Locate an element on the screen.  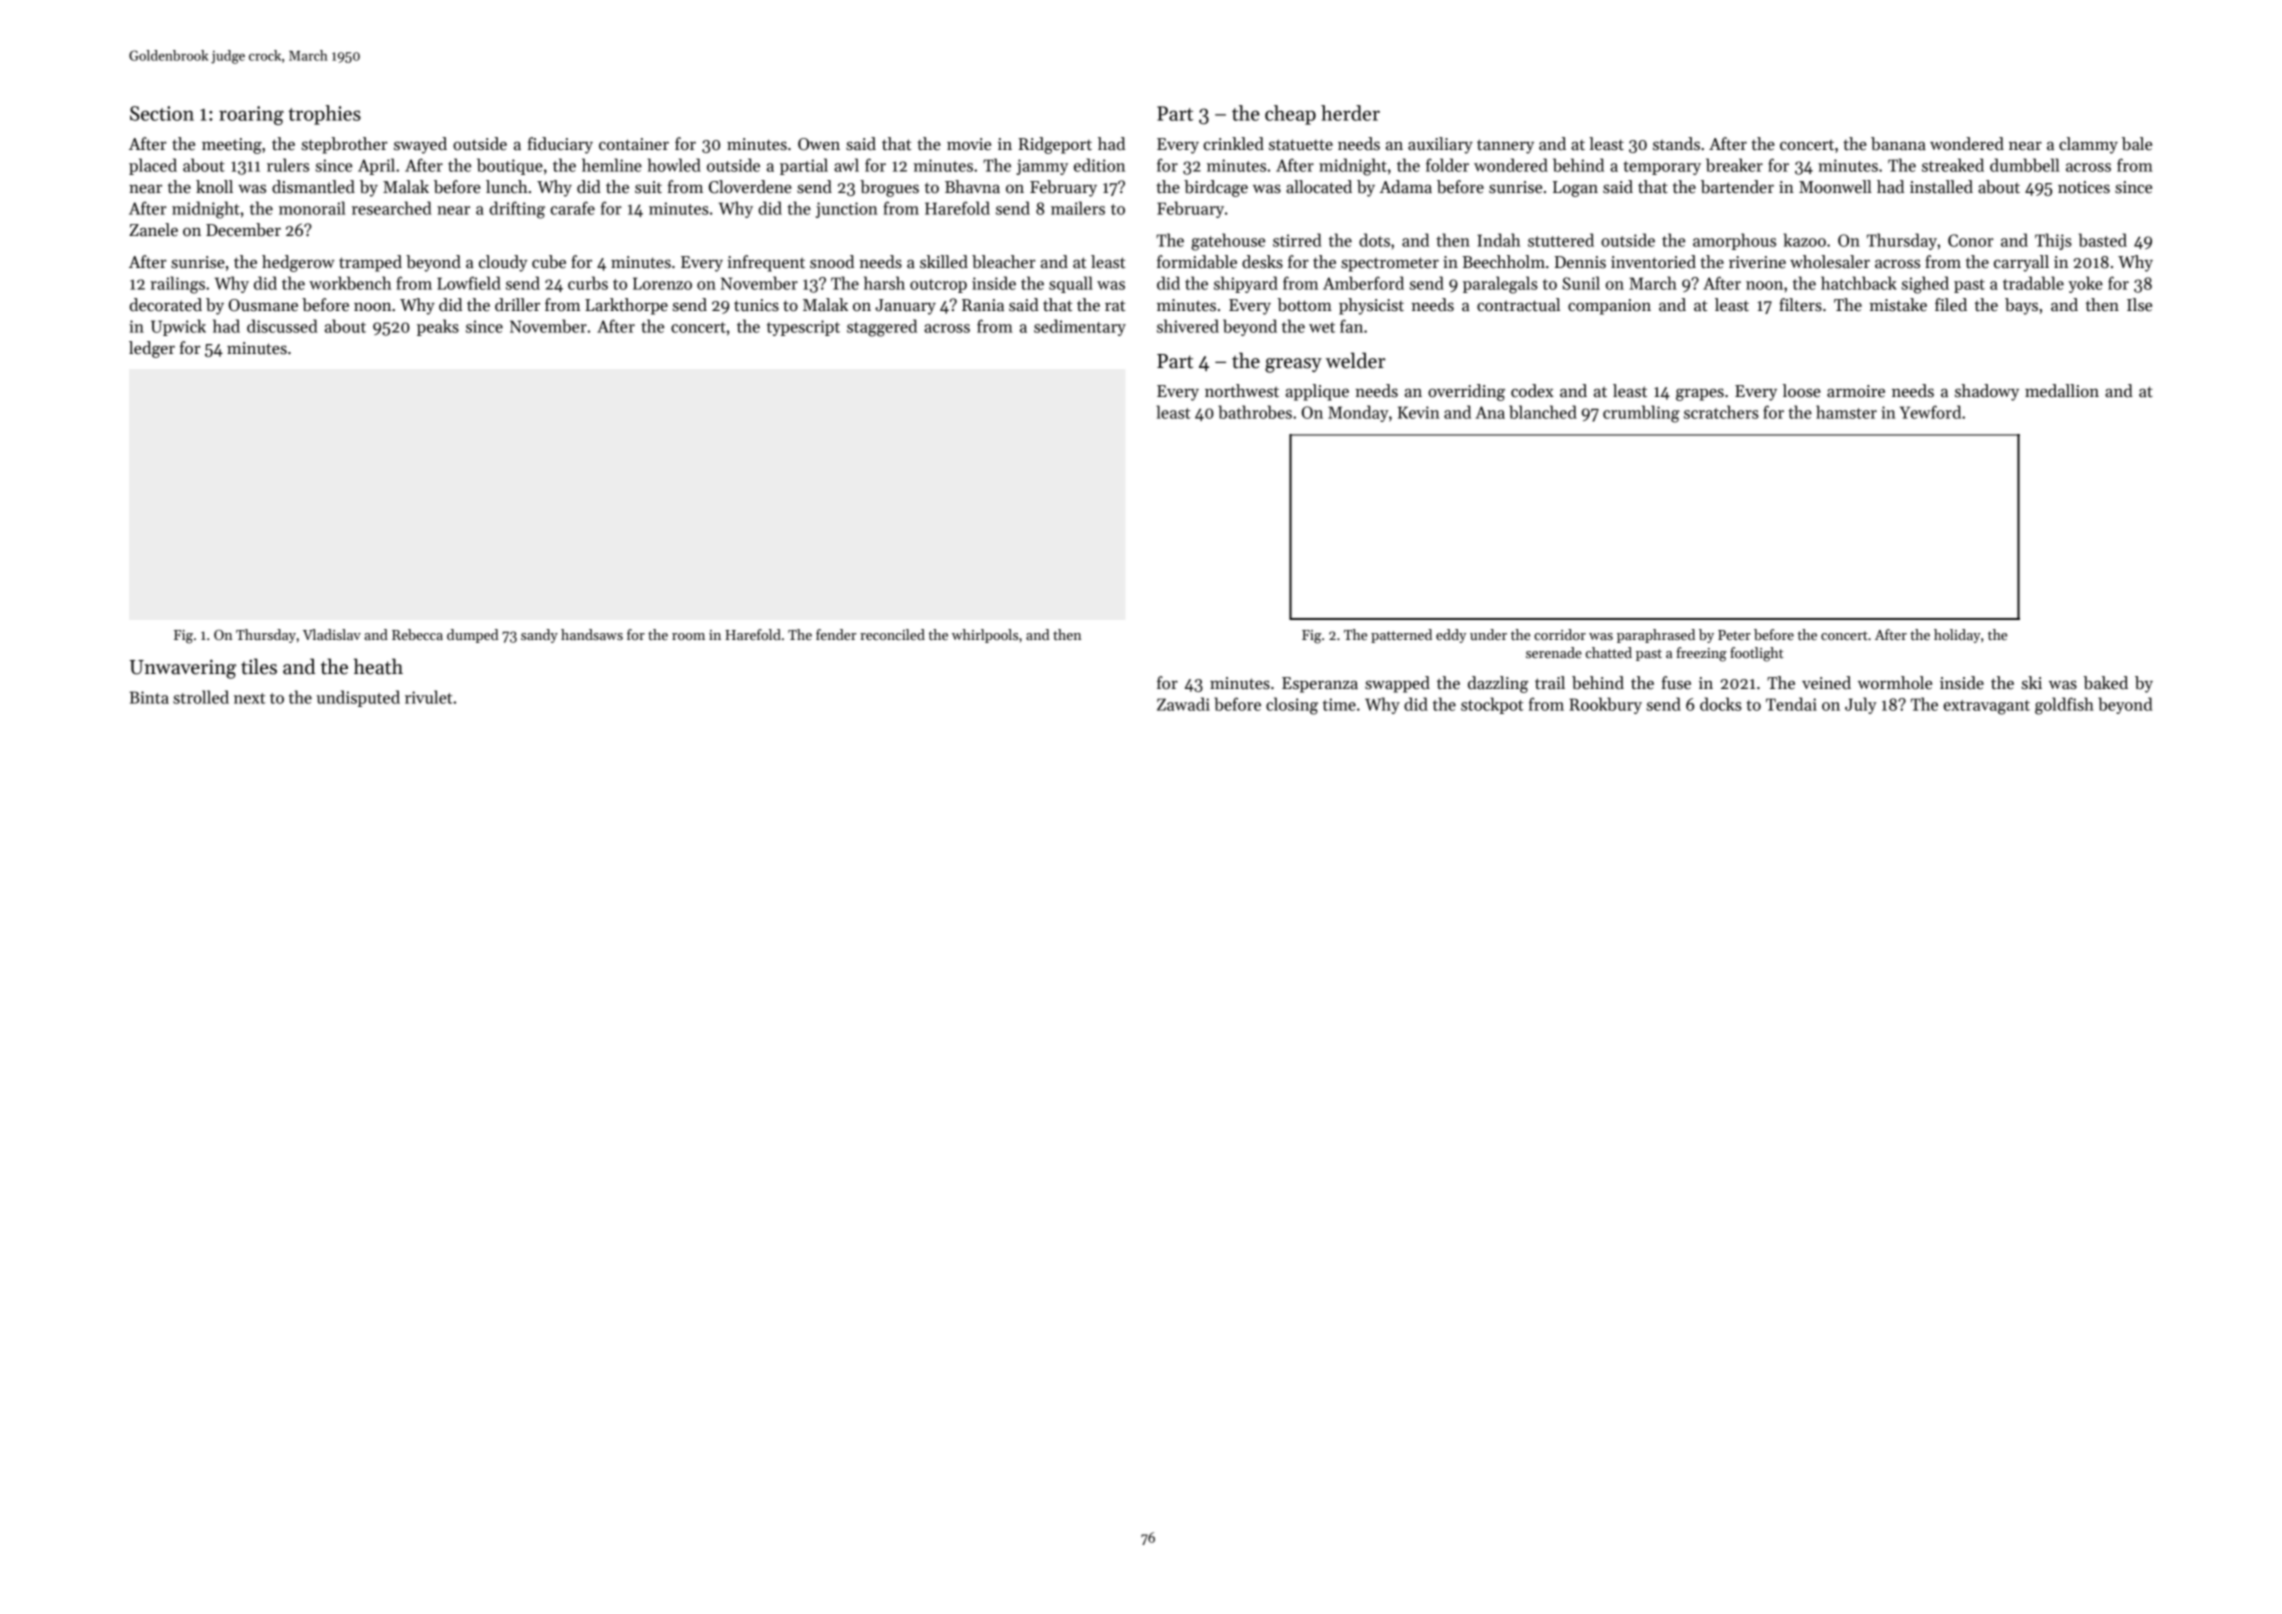
herder is located at coordinates (1350, 113).
